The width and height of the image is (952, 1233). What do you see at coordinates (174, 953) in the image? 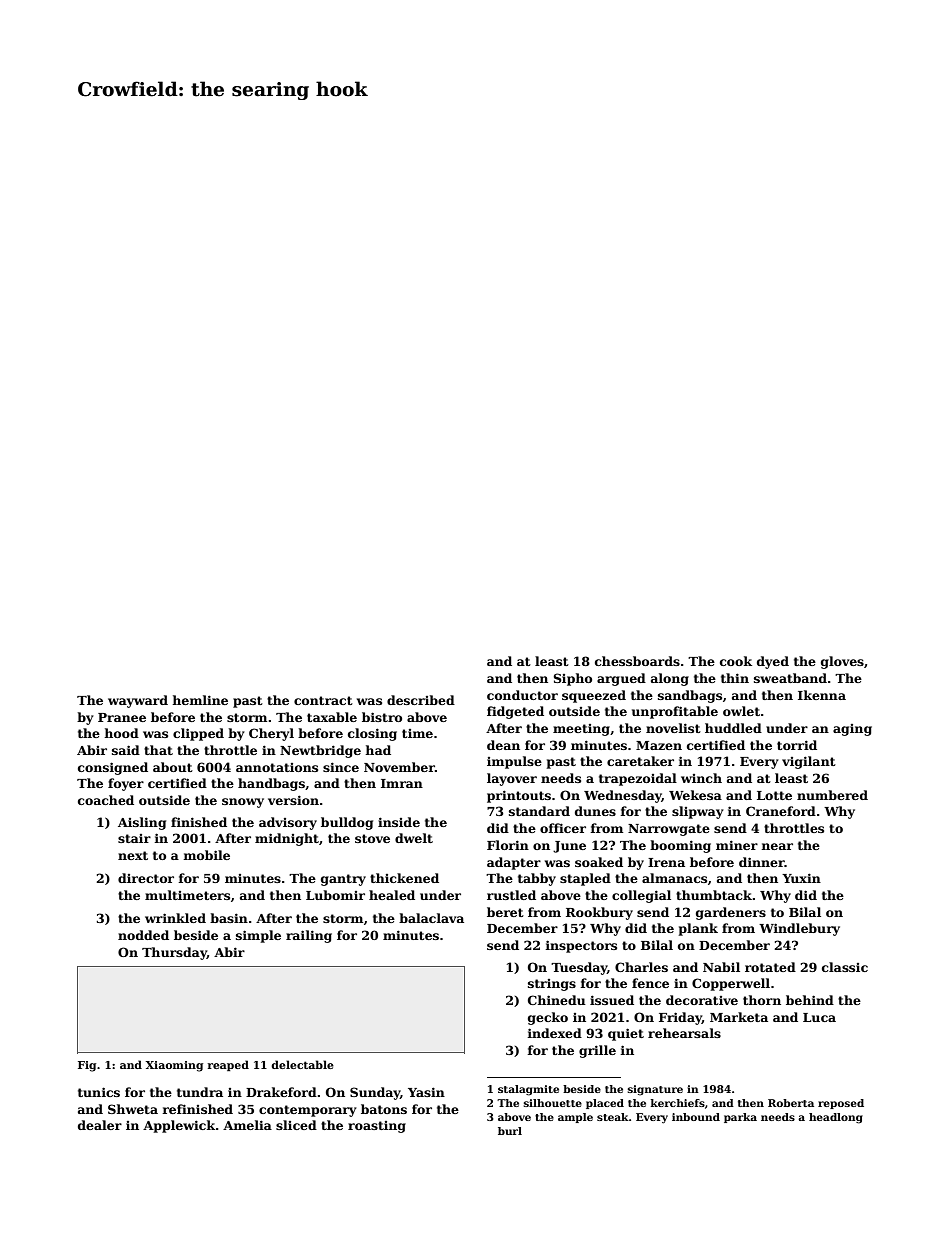
I see `Thursday` at bounding box center [174, 953].
